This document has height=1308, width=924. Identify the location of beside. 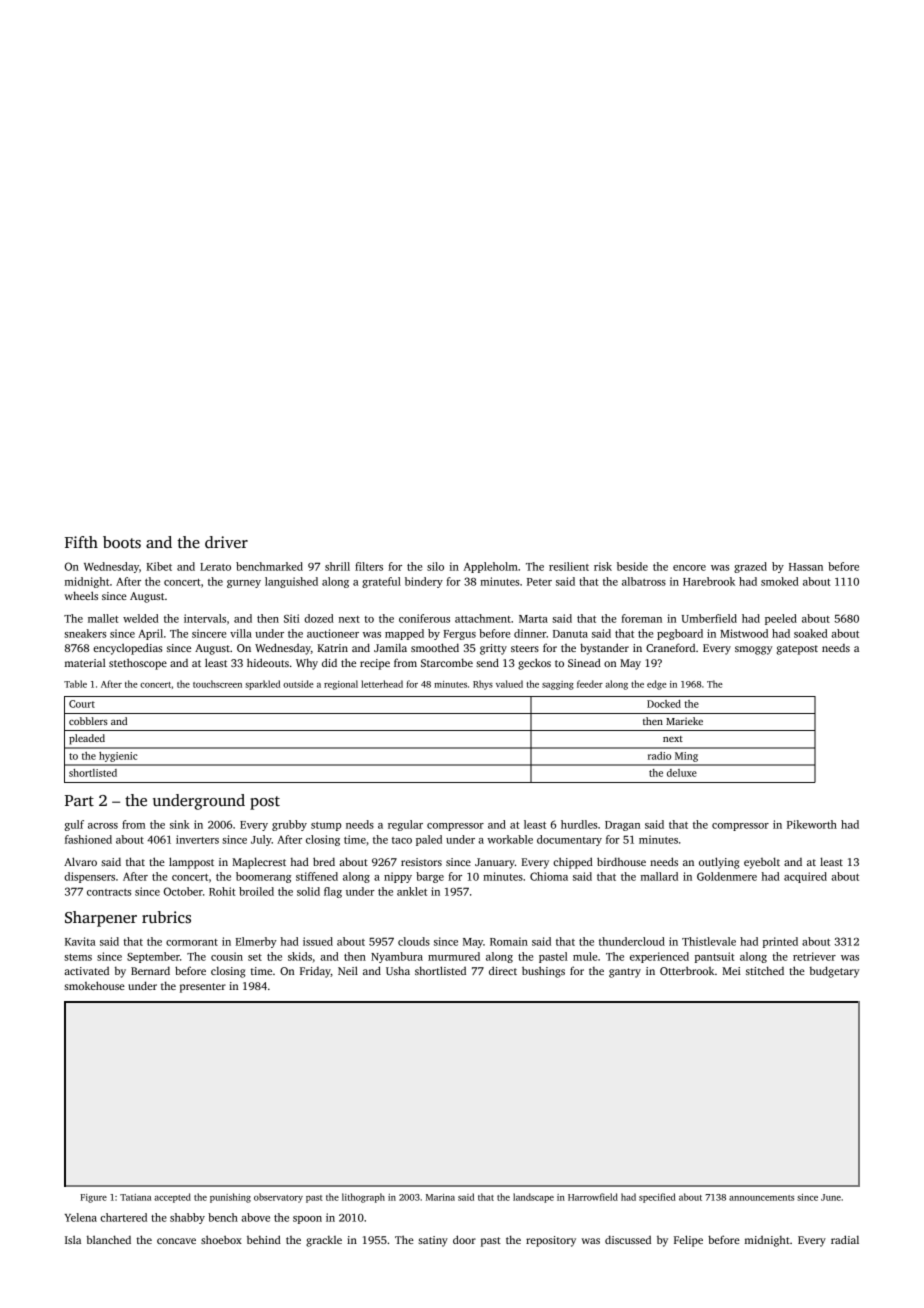
(632, 566).
